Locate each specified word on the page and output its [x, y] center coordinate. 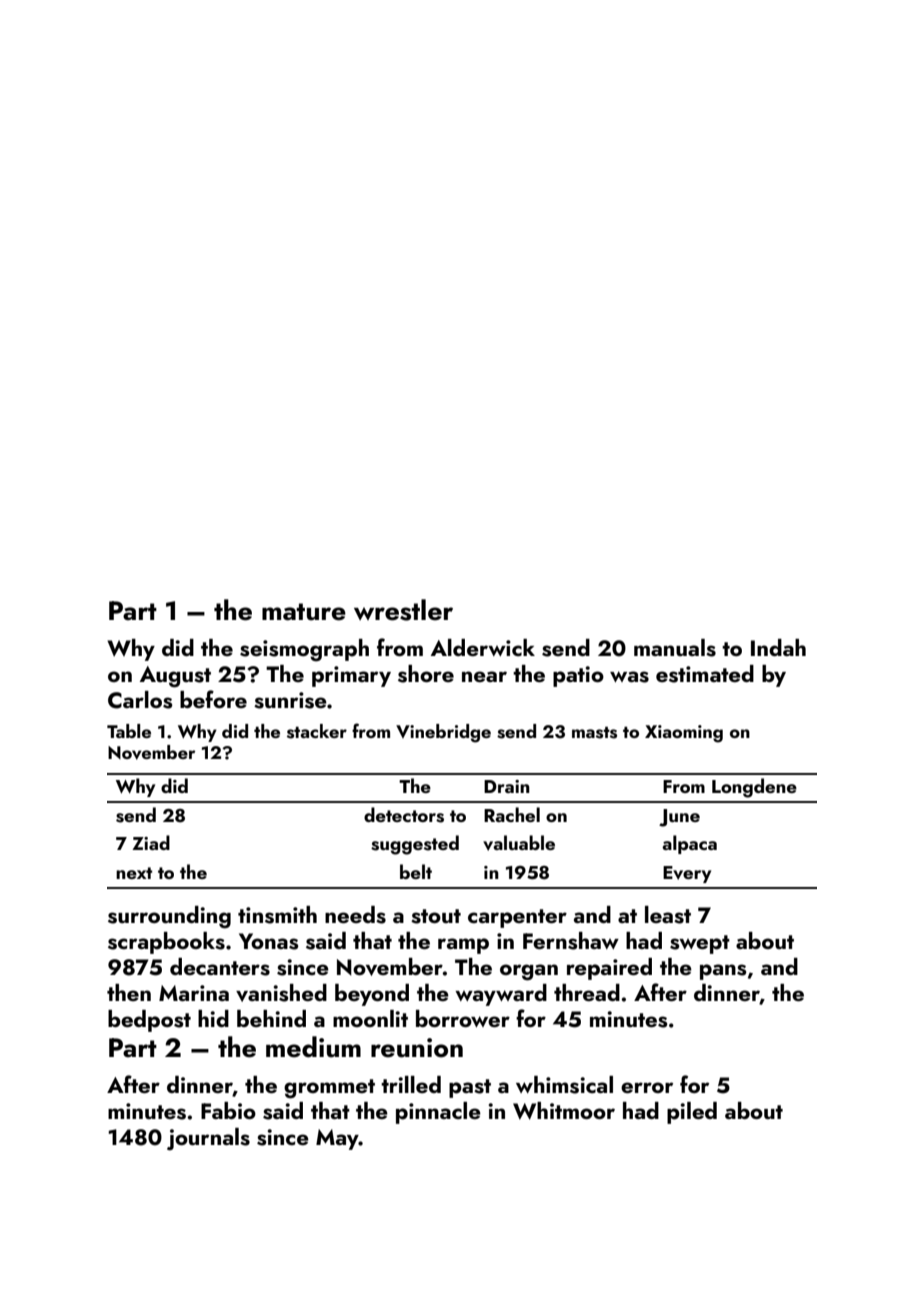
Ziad [151, 842]
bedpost [149, 1021]
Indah [778, 647]
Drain [507, 786]
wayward [501, 995]
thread [587, 992]
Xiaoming [684, 734]
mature [304, 612]
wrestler [403, 610]
